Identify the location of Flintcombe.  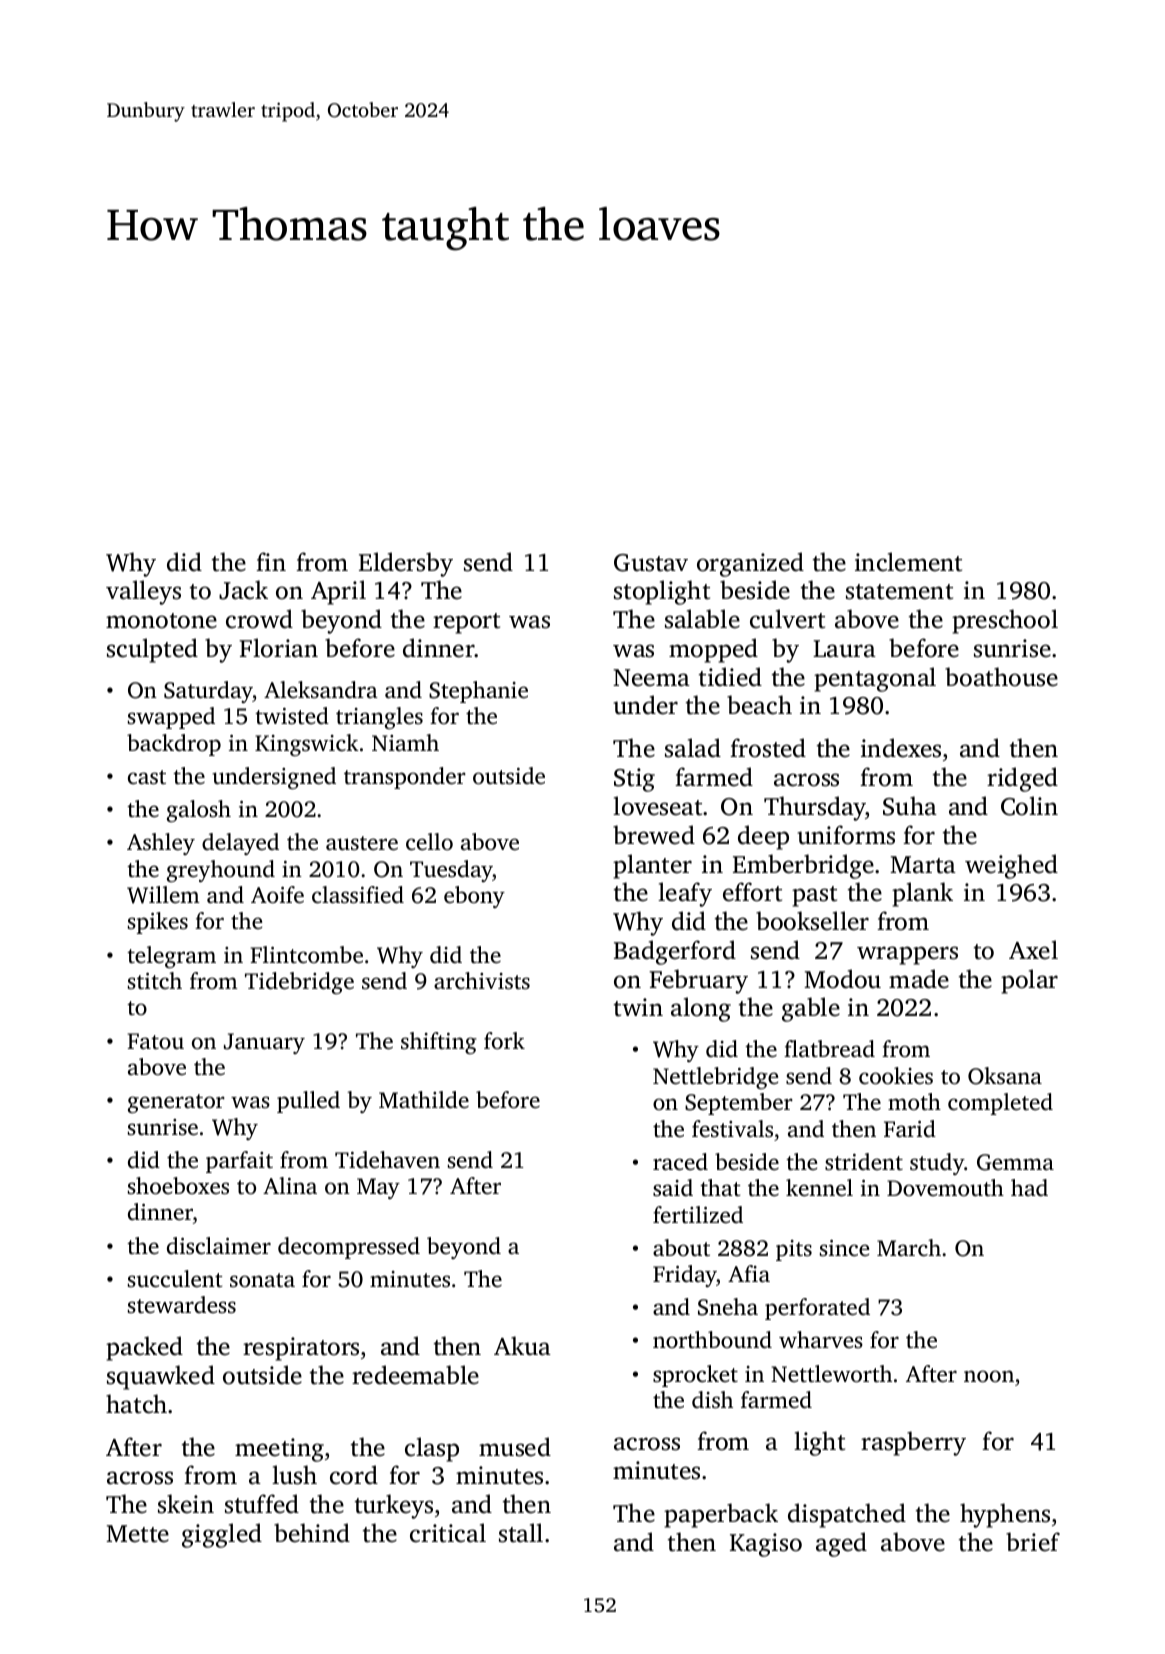
(307, 955).
